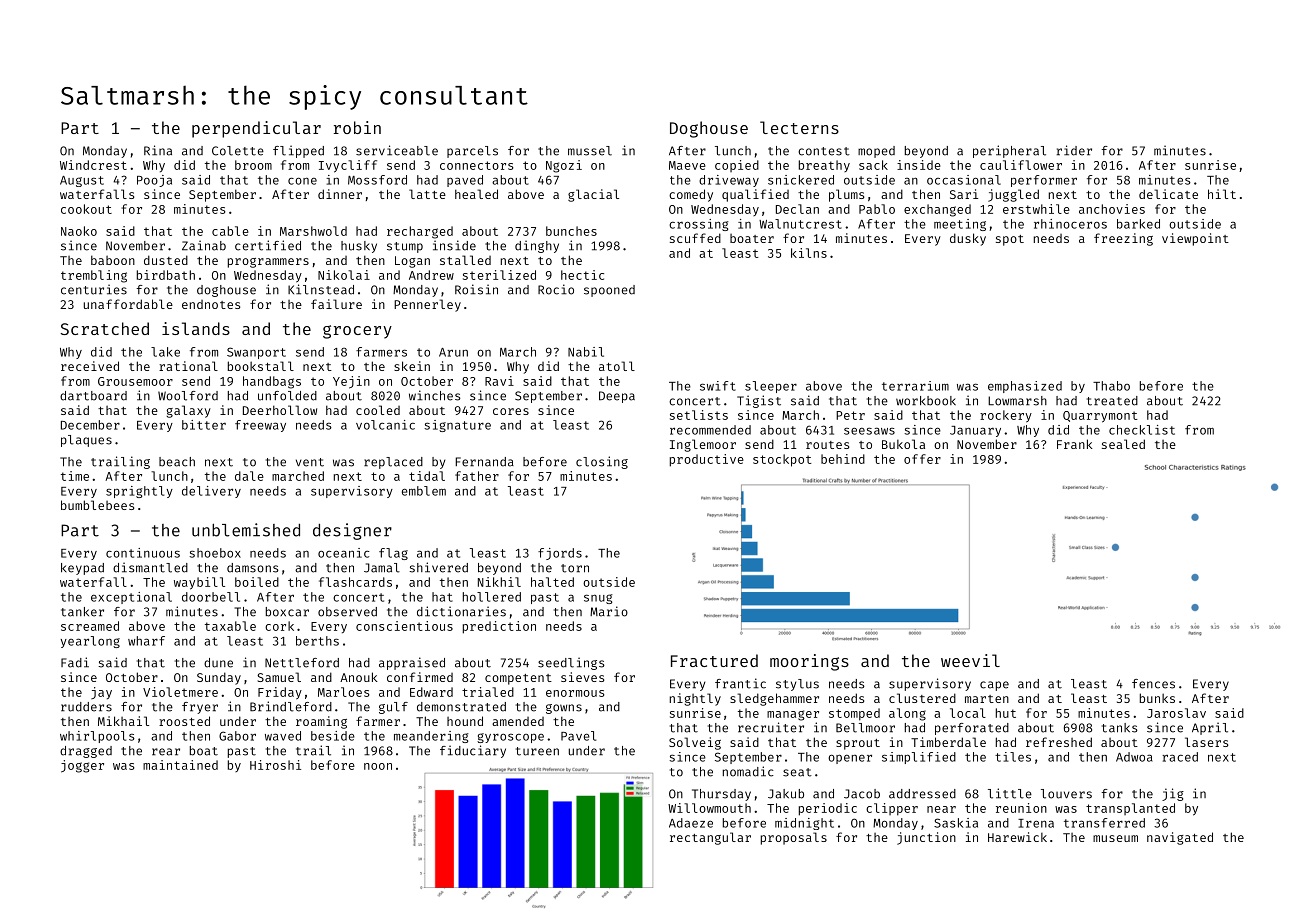 The width and height of the screenshot is (1308, 924). I want to click on unblemished, so click(246, 530).
